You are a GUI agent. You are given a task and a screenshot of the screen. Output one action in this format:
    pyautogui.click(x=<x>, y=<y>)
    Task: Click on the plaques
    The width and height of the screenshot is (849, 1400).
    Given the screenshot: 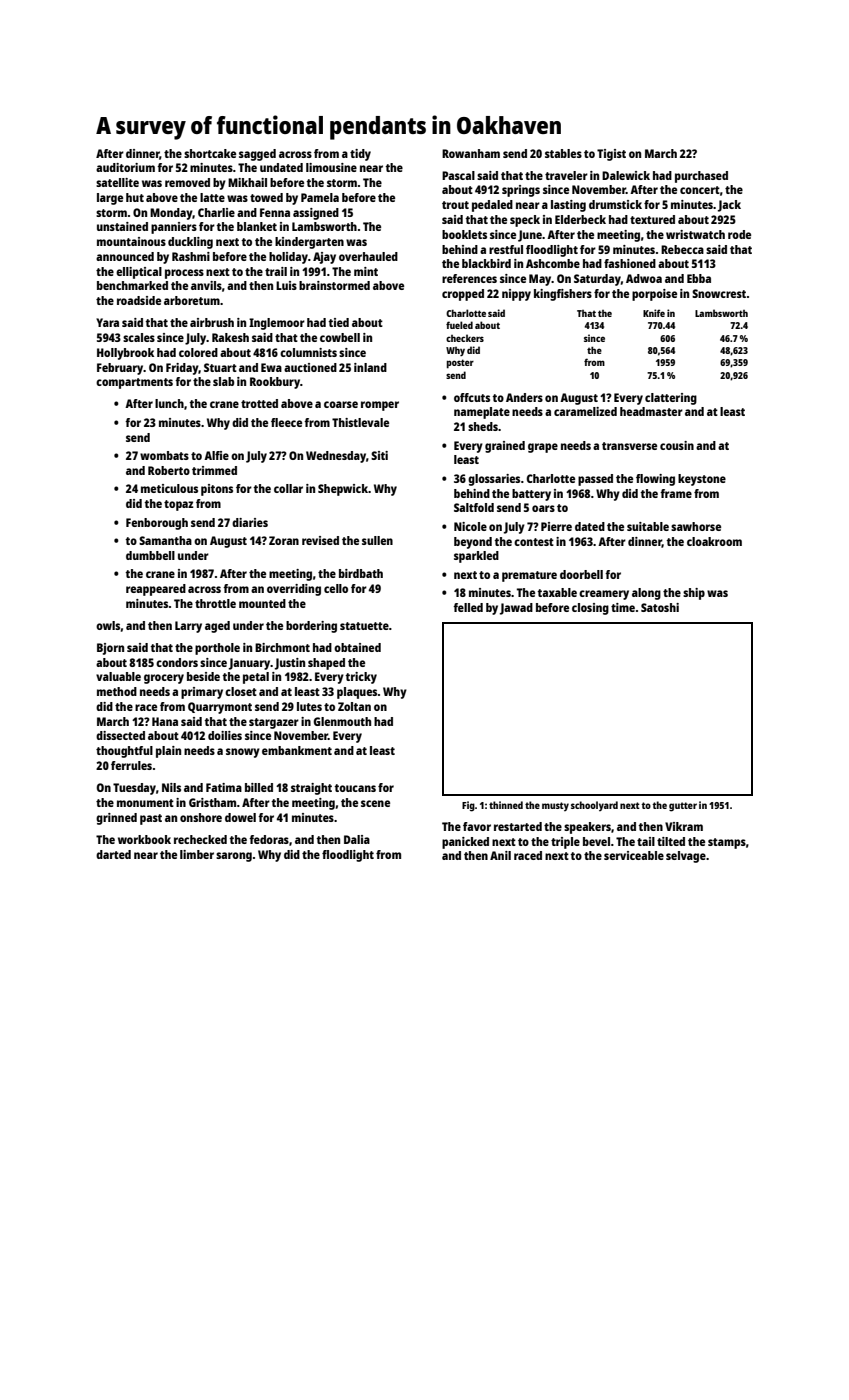 What is the action you would take?
    pyautogui.click(x=357, y=693)
